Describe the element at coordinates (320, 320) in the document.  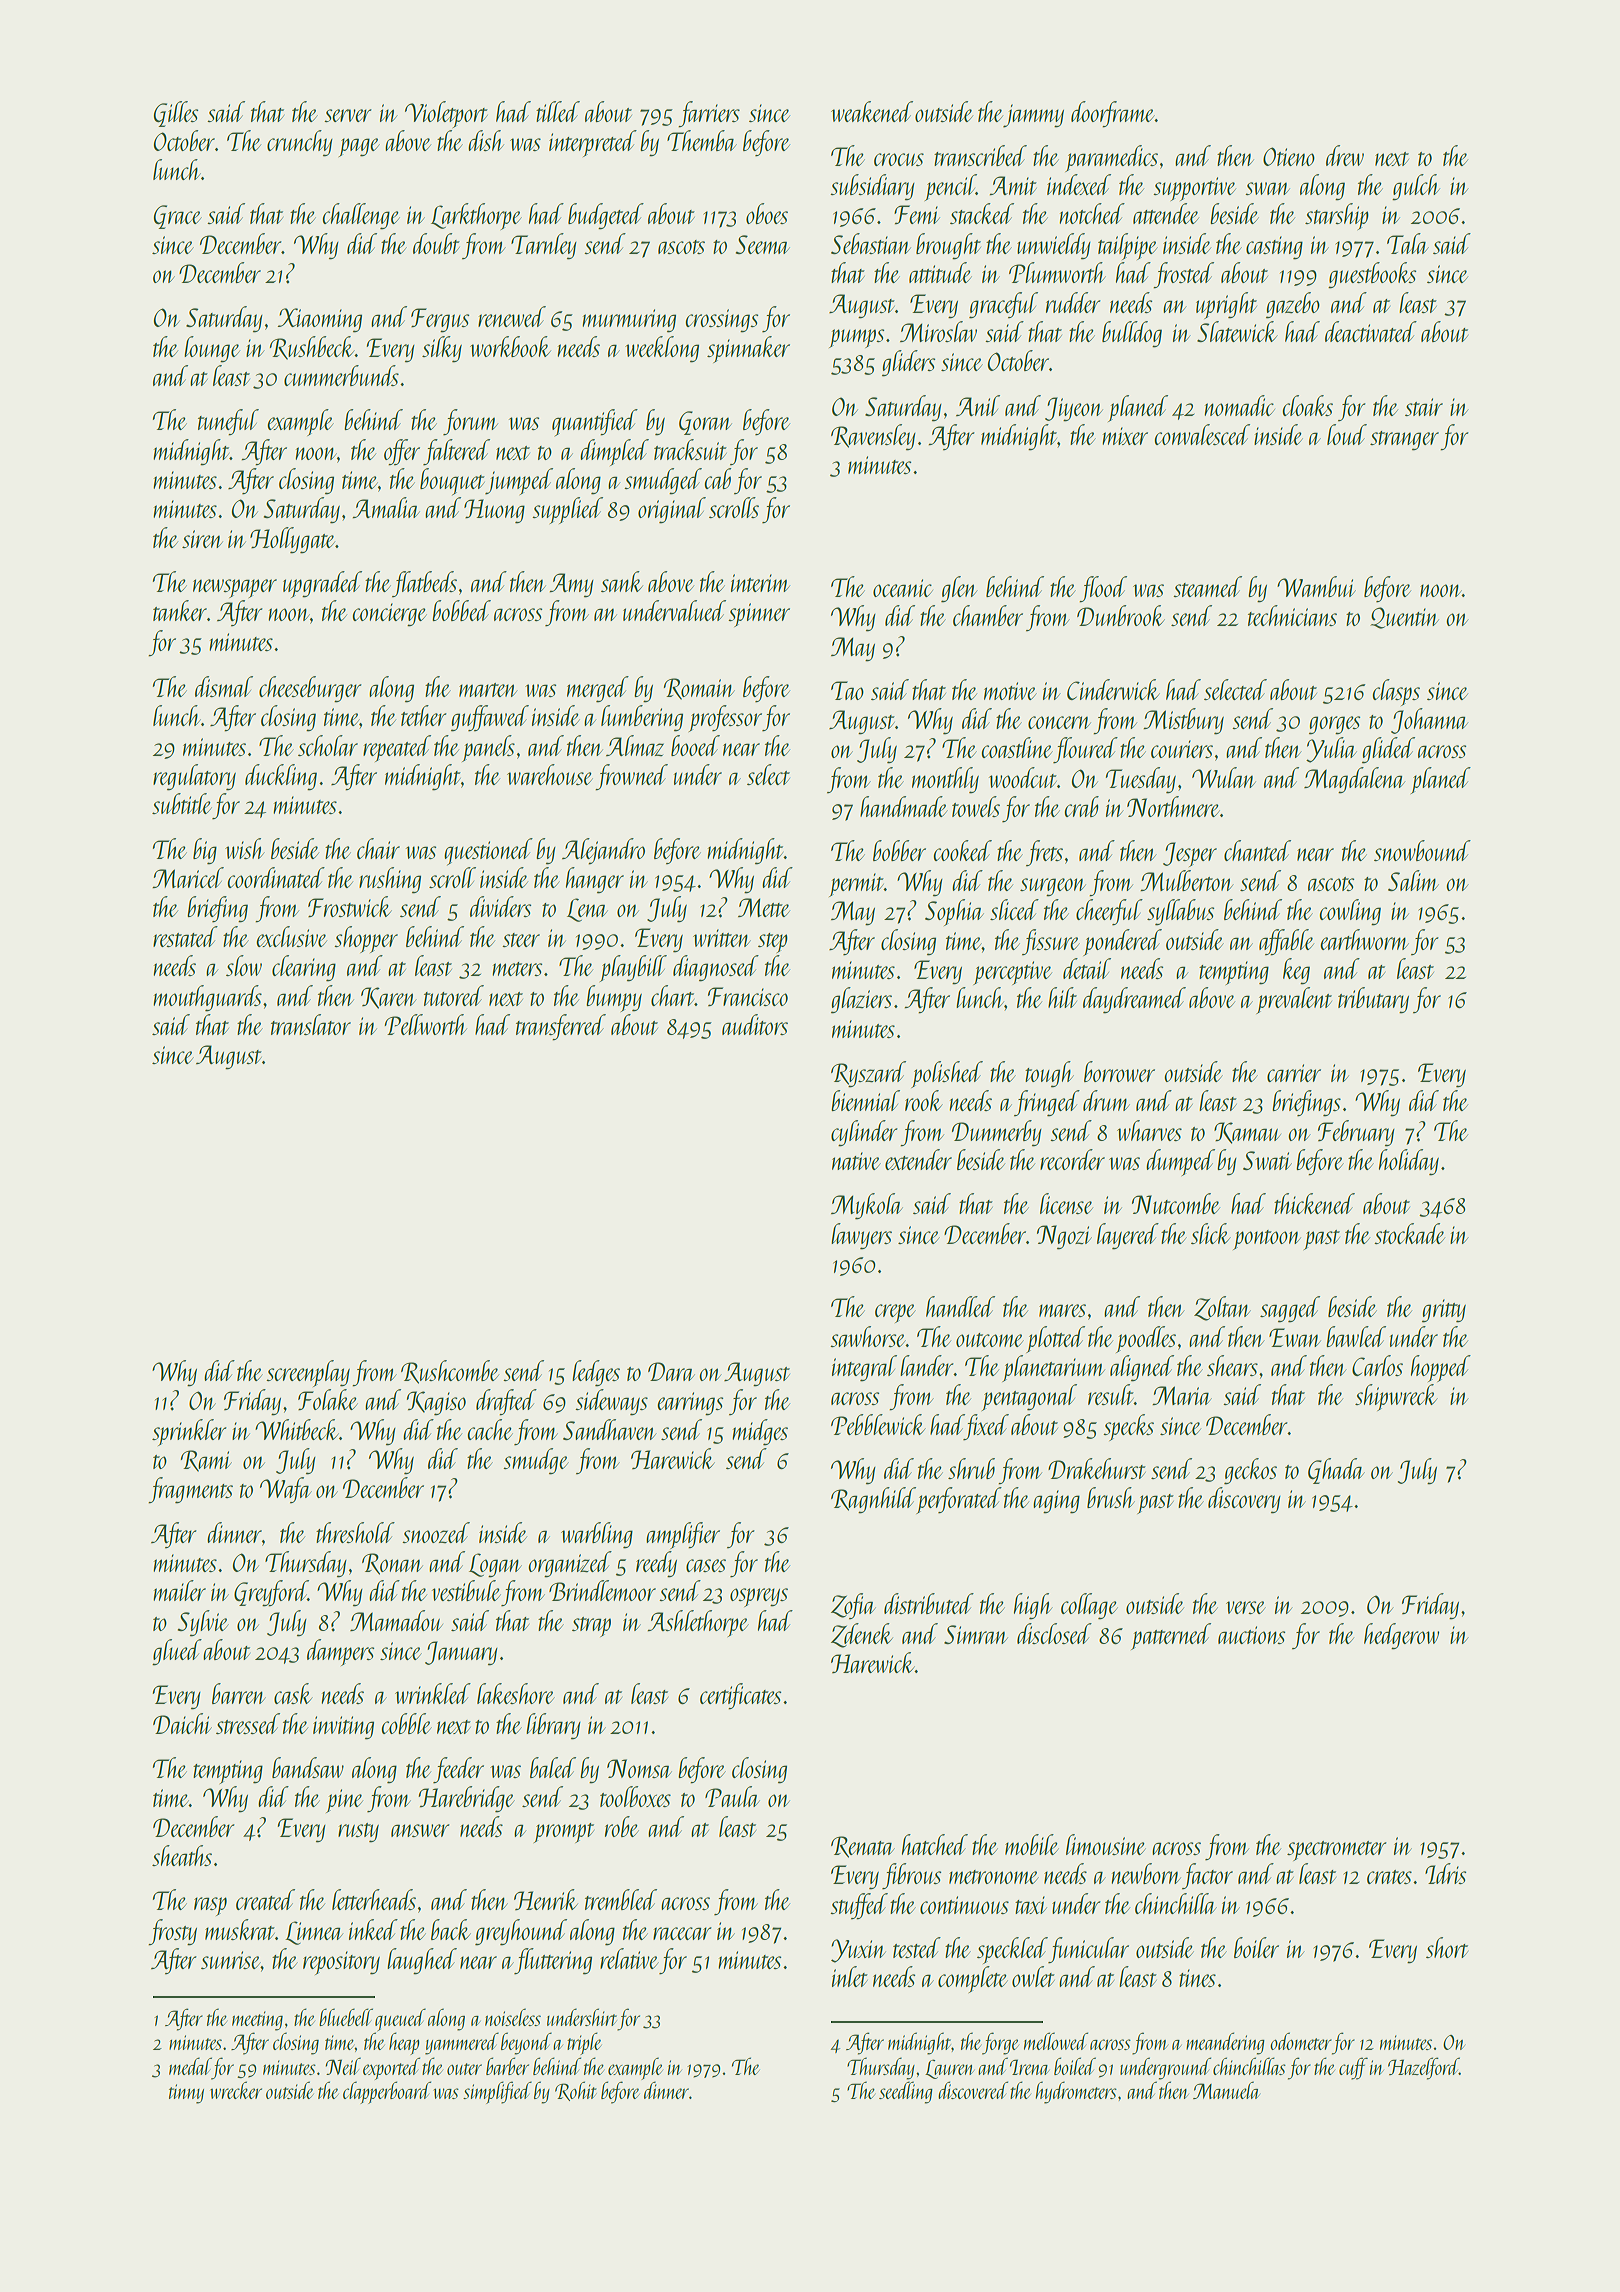
I see `Xiaoming` at that location.
